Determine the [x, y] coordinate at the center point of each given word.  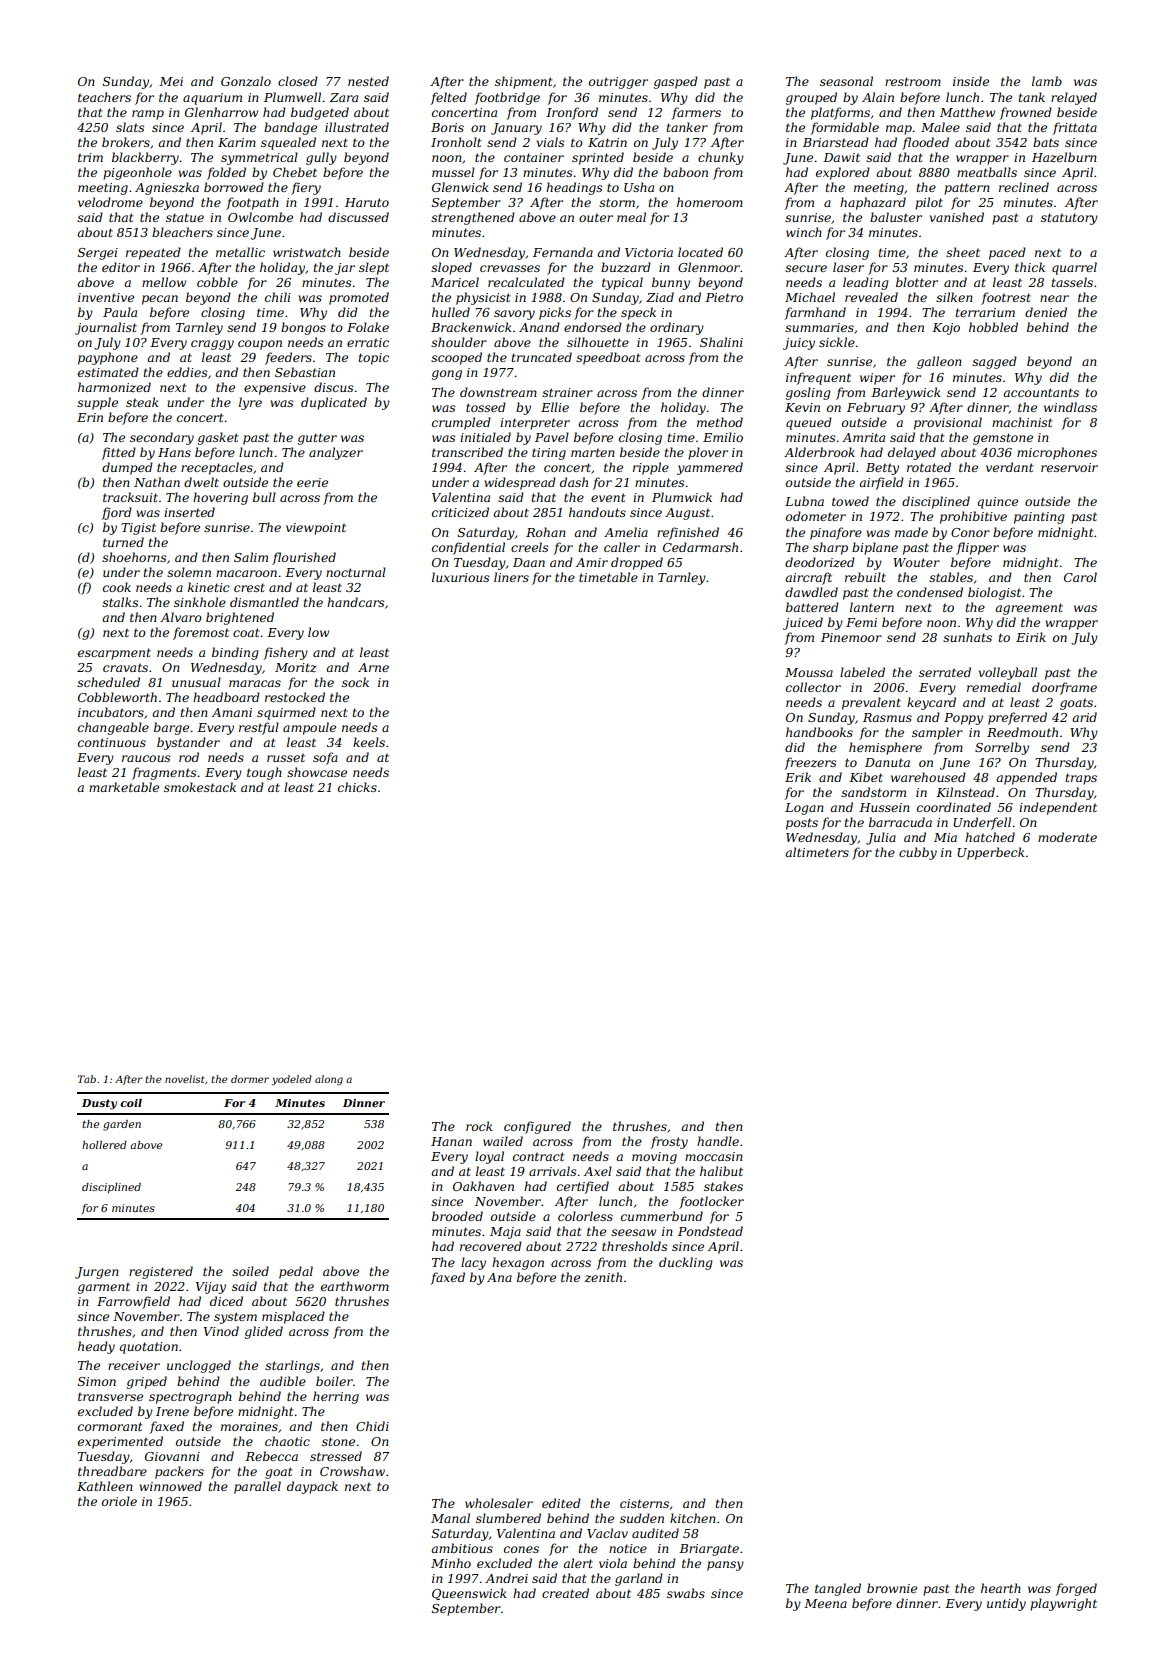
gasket [218, 438]
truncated [542, 357]
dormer [250, 1079]
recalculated [526, 282]
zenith [603, 1277]
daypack [312, 1487]
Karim [237, 142]
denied [1046, 312]
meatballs [987, 172]
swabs [686, 1593]
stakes [723, 1186]
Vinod [221, 1331]
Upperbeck [991, 853]
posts [802, 824]
